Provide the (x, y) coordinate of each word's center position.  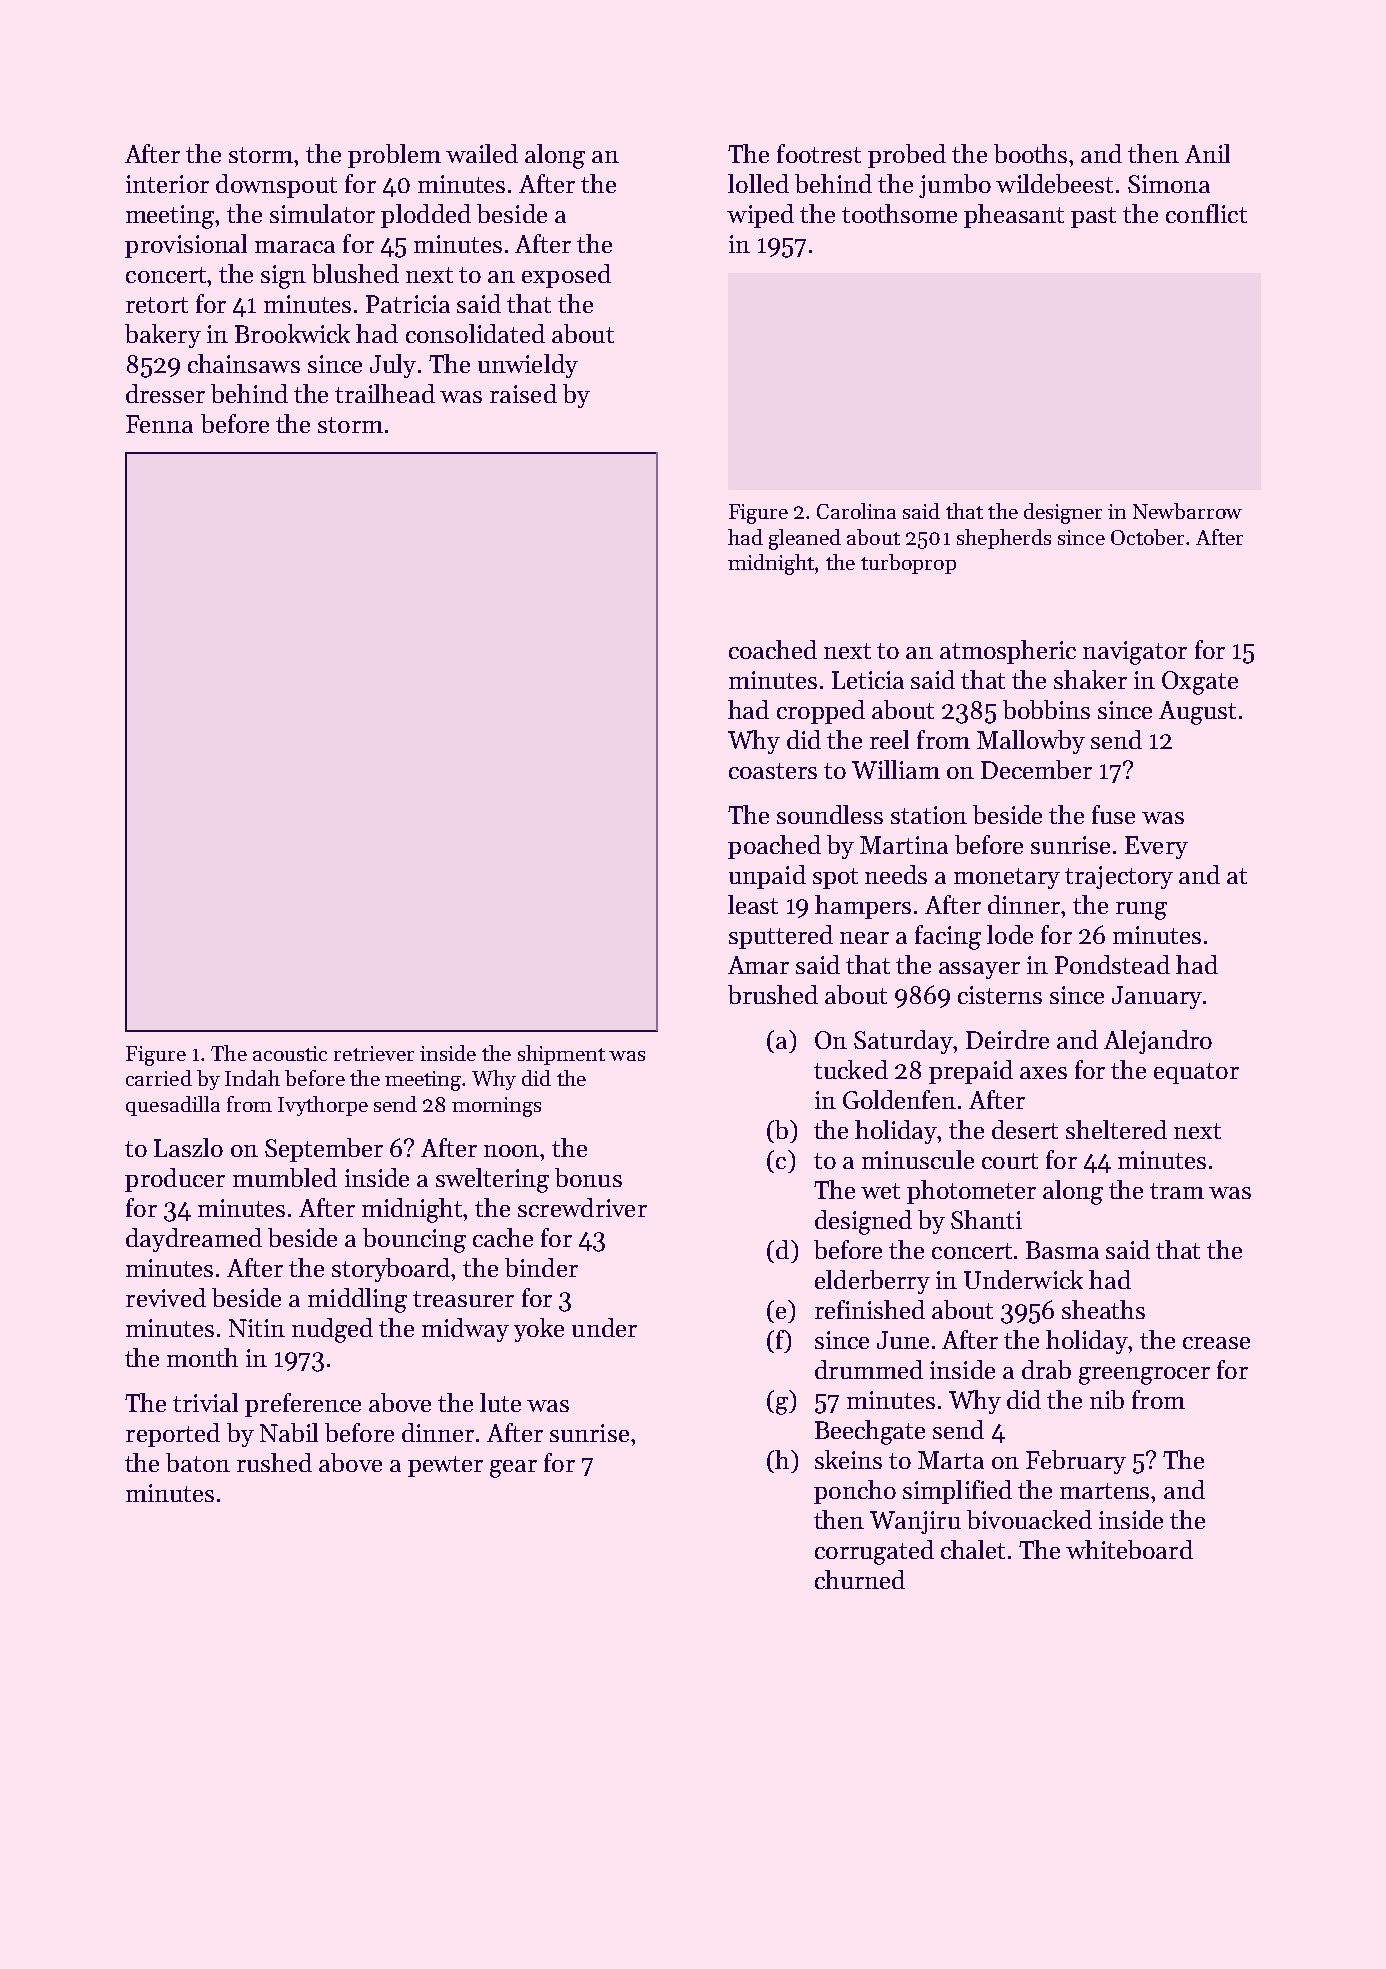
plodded (426, 216)
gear (513, 1469)
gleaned (805, 539)
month (202, 1357)
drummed (869, 1369)
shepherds (1004, 539)
